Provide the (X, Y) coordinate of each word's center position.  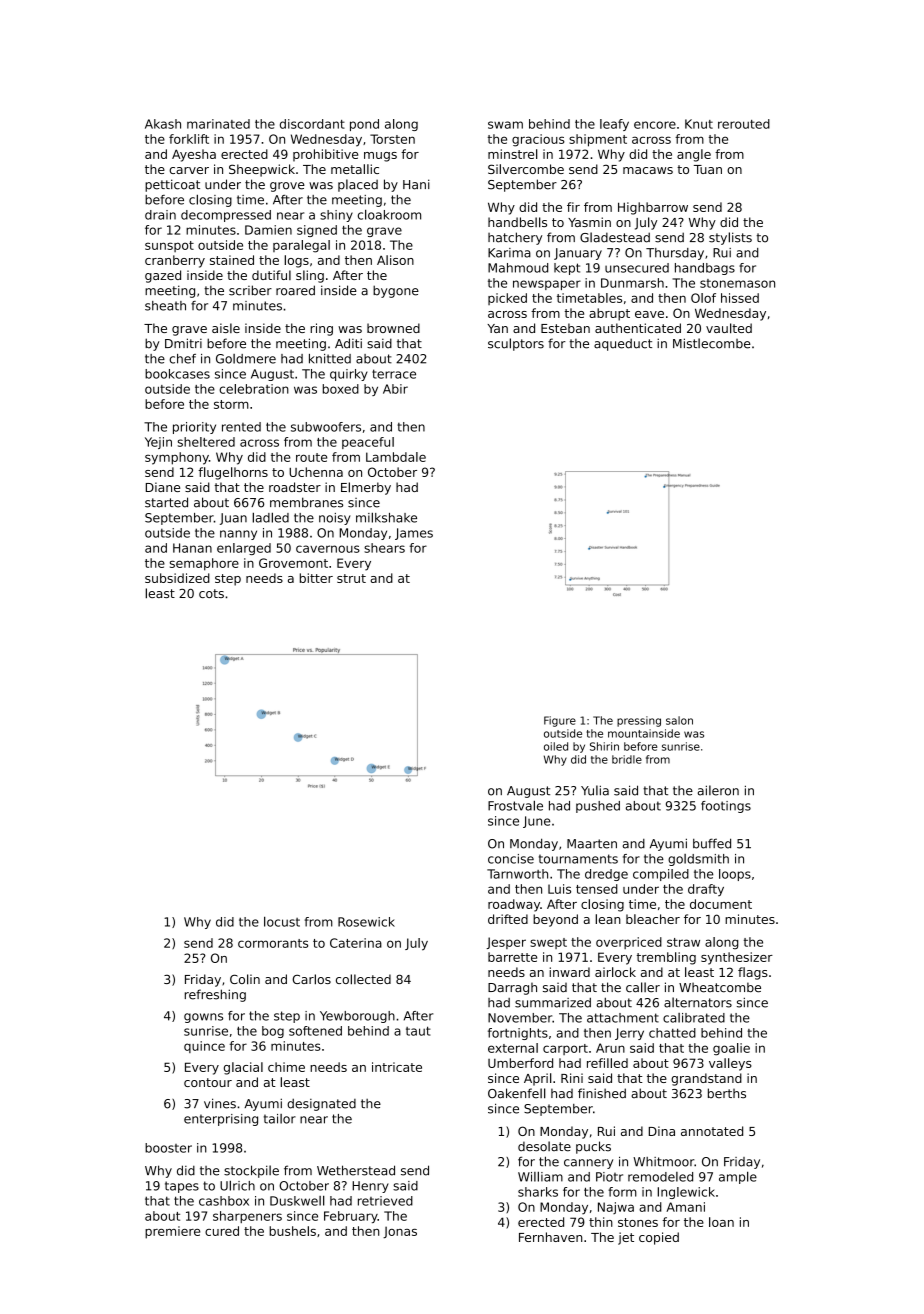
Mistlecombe (712, 343)
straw (683, 942)
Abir (395, 389)
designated (321, 1105)
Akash (163, 124)
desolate (544, 1146)
